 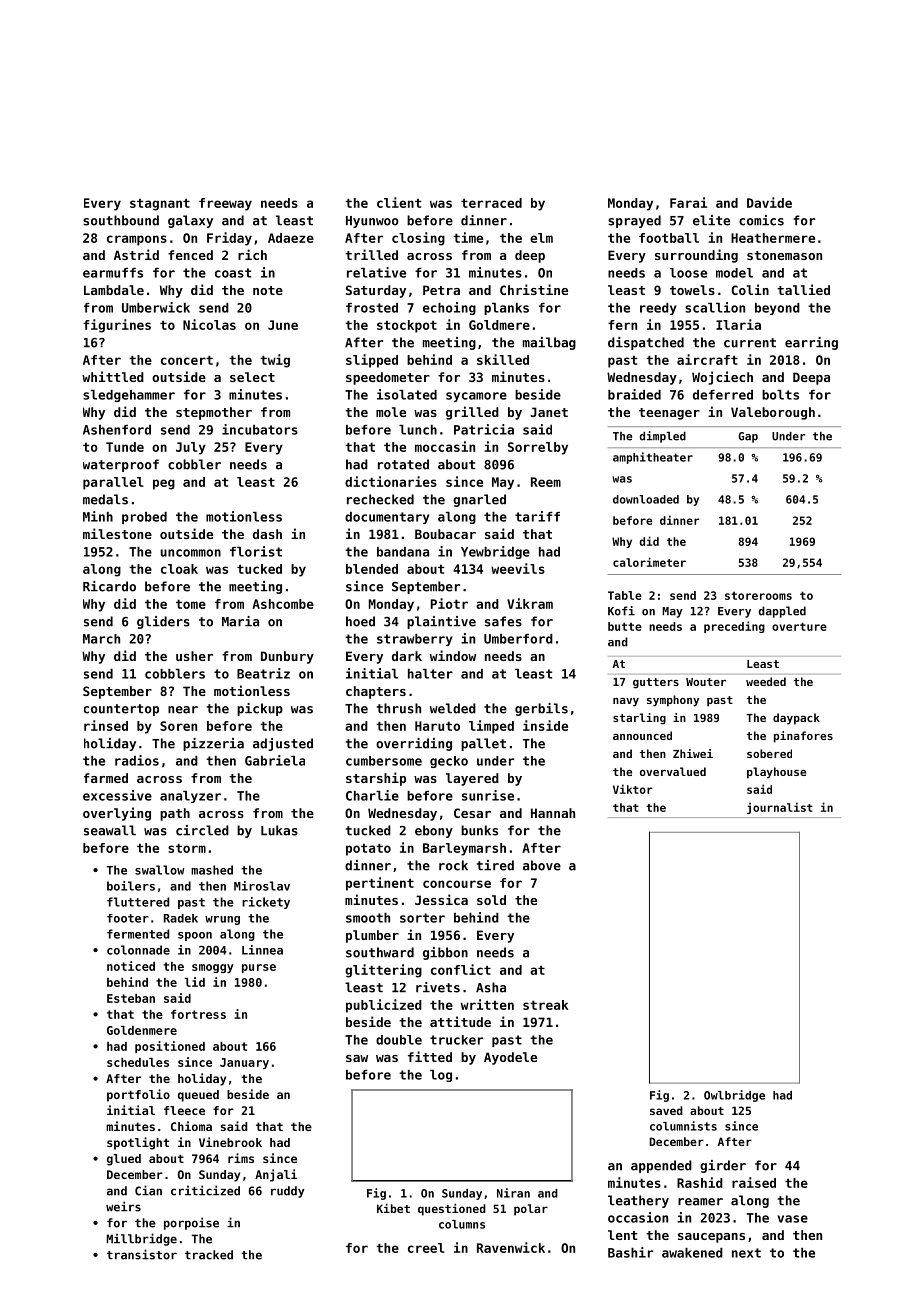 I want to click on log, so click(x=441, y=1076).
